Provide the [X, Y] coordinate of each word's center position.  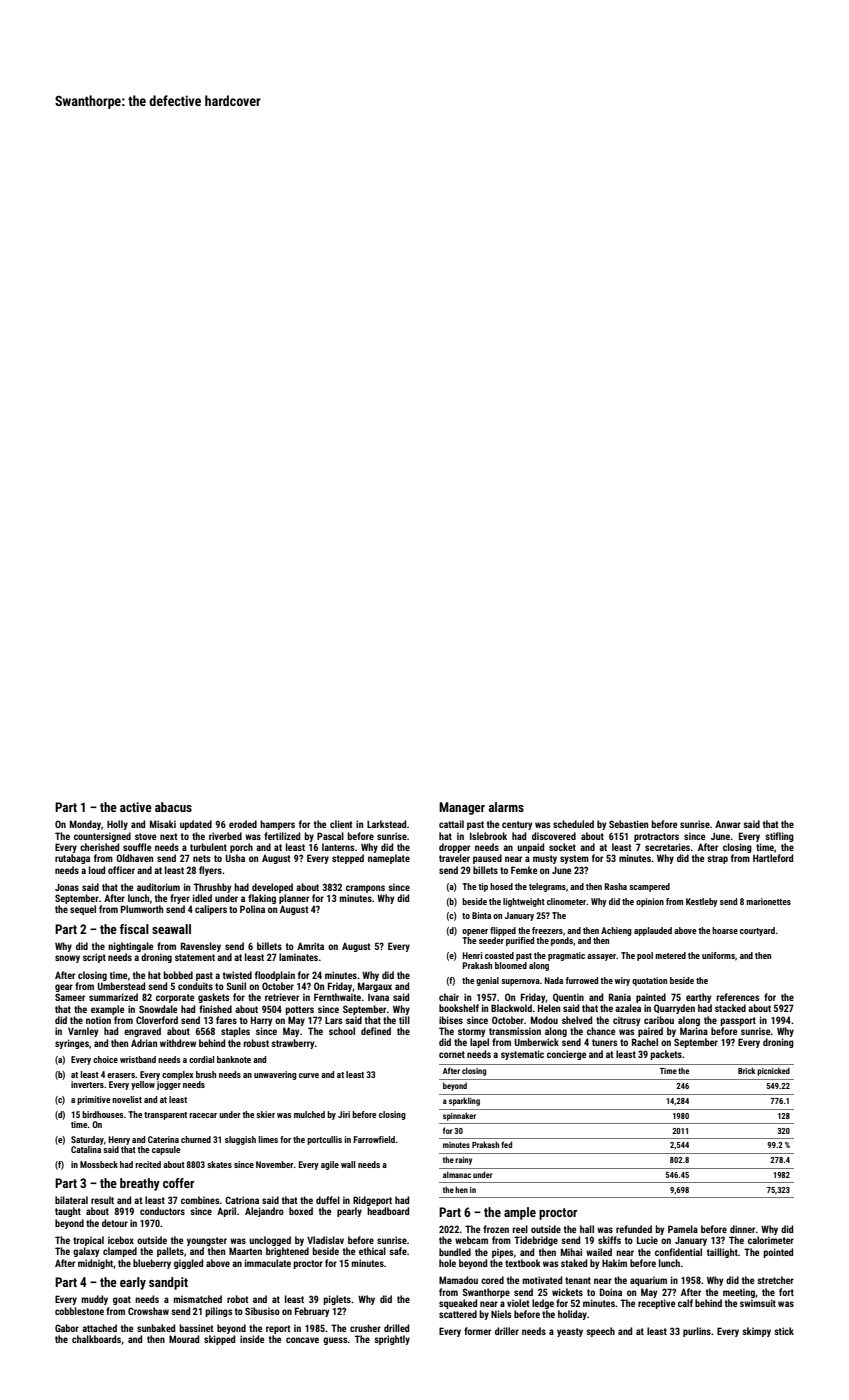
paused [487, 859]
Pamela [683, 1229]
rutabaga [72, 859]
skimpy [756, 1332]
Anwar [728, 824]
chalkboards [96, 1339]
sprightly [392, 1340]
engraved [142, 1032]
